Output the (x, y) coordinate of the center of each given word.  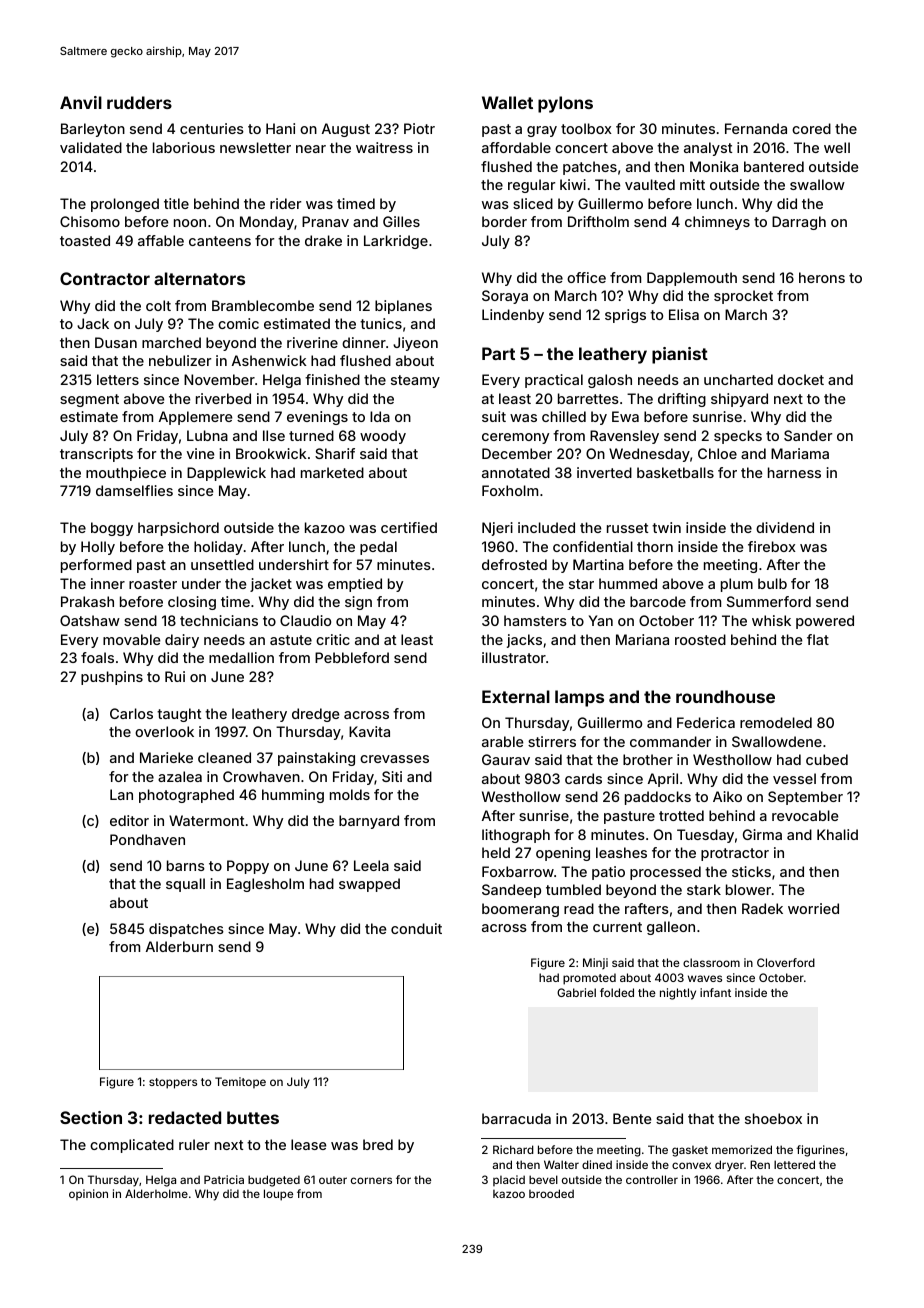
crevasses (394, 759)
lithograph (516, 836)
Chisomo (90, 221)
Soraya (505, 297)
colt (158, 305)
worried (813, 908)
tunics (381, 323)
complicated (132, 1146)
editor (129, 820)
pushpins (112, 678)
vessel (794, 778)
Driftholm (598, 221)
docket (801, 379)
